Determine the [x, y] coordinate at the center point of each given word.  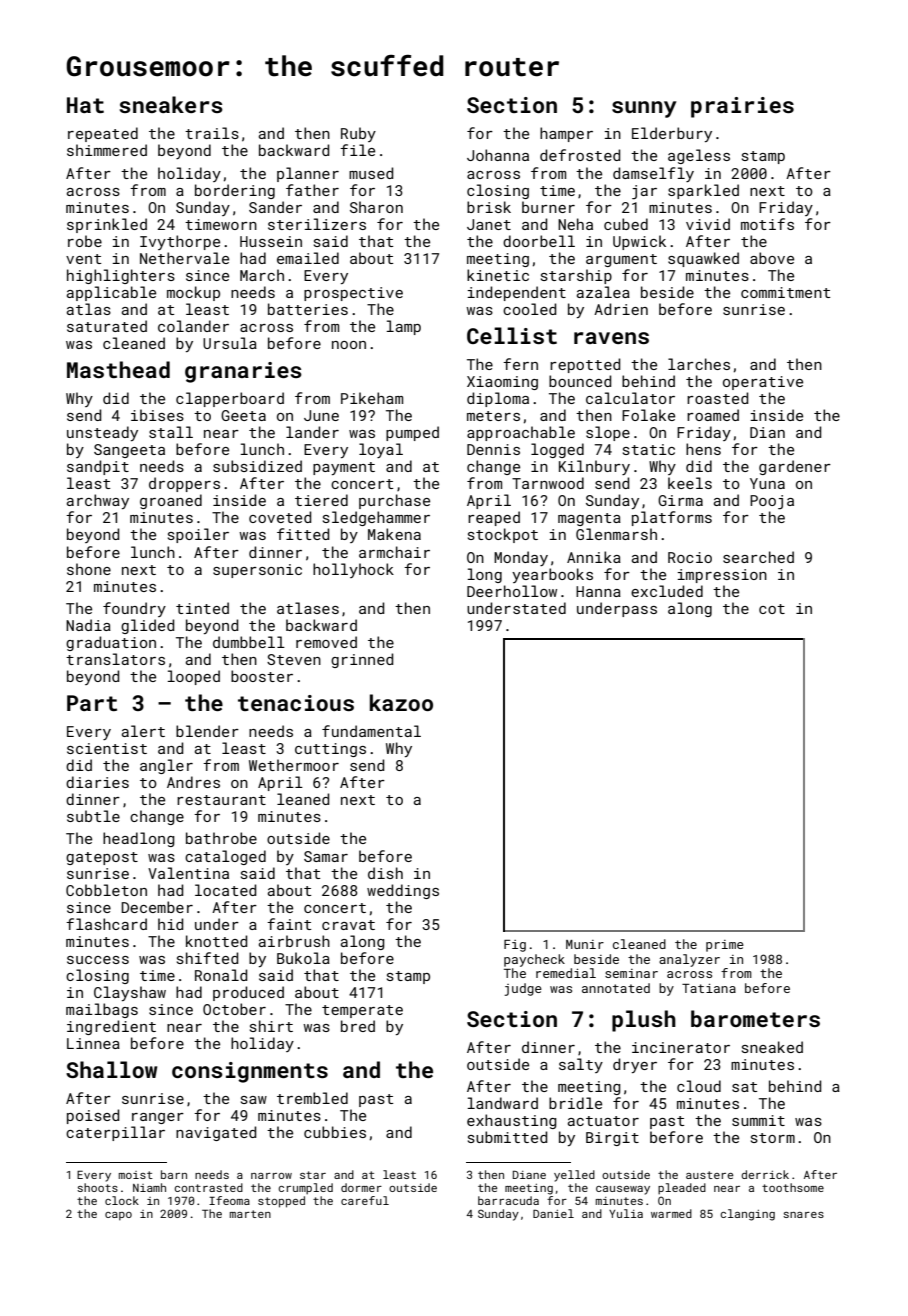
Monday [521, 558]
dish [385, 873]
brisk [489, 207]
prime [725, 946]
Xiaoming [502, 383]
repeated [103, 134]
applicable [111, 293]
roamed [713, 415]
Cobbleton [106, 890]
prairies [742, 107]
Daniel [553, 1213]
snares [803, 1215]
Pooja [772, 502]
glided [147, 626]
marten [250, 1214]
